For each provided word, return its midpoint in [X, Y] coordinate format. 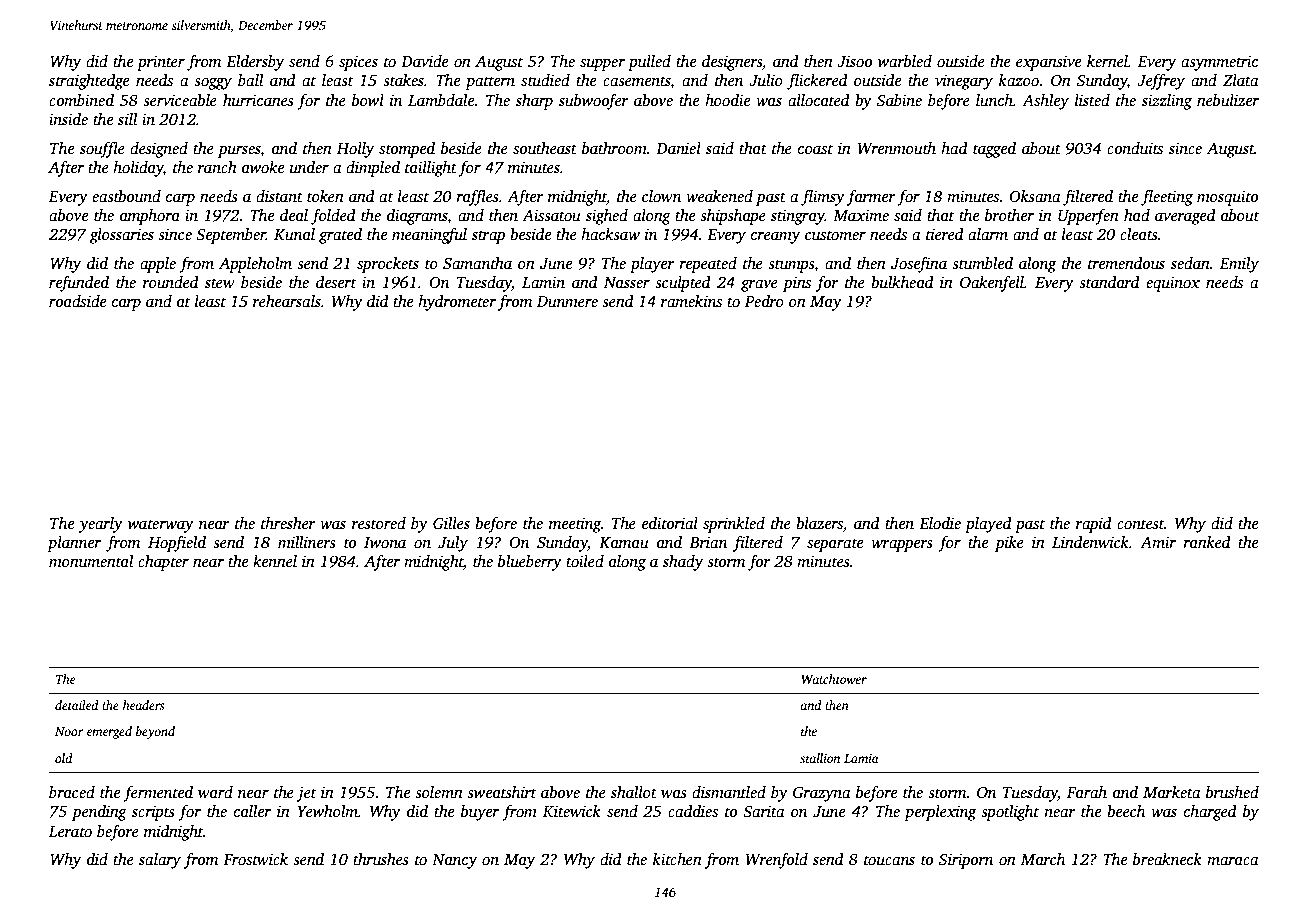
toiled [585, 561]
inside [68, 119]
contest [1140, 524]
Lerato [70, 831]
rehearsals [287, 301]
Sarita [764, 811]
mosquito [1227, 198]
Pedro [764, 301]
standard [1109, 282]
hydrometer [457, 303]
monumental [91, 561]
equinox [1173, 284]
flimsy [823, 198]
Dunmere [567, 301]
